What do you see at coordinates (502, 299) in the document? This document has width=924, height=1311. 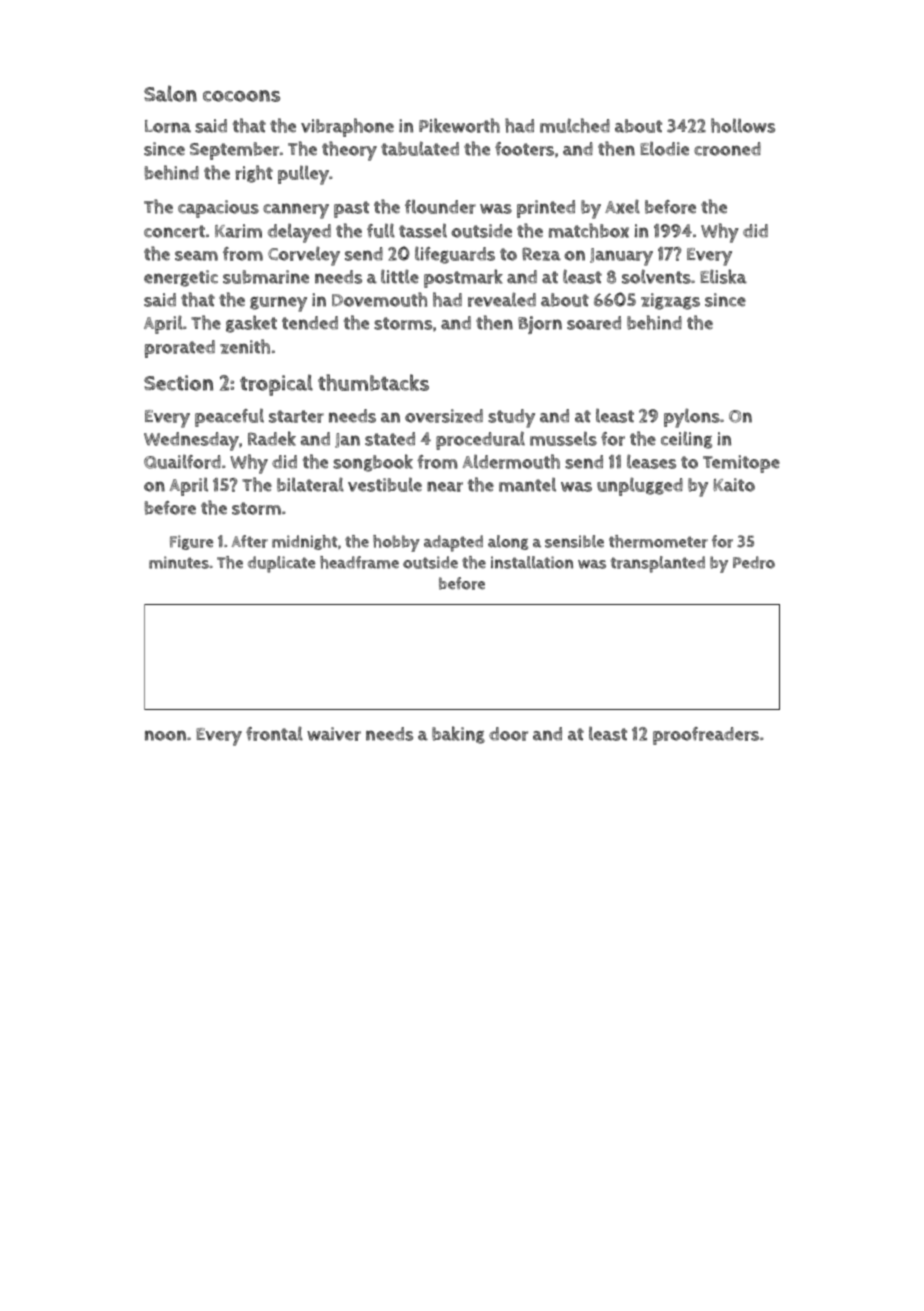 I see `revealed` at bounding box center [502, 299].
